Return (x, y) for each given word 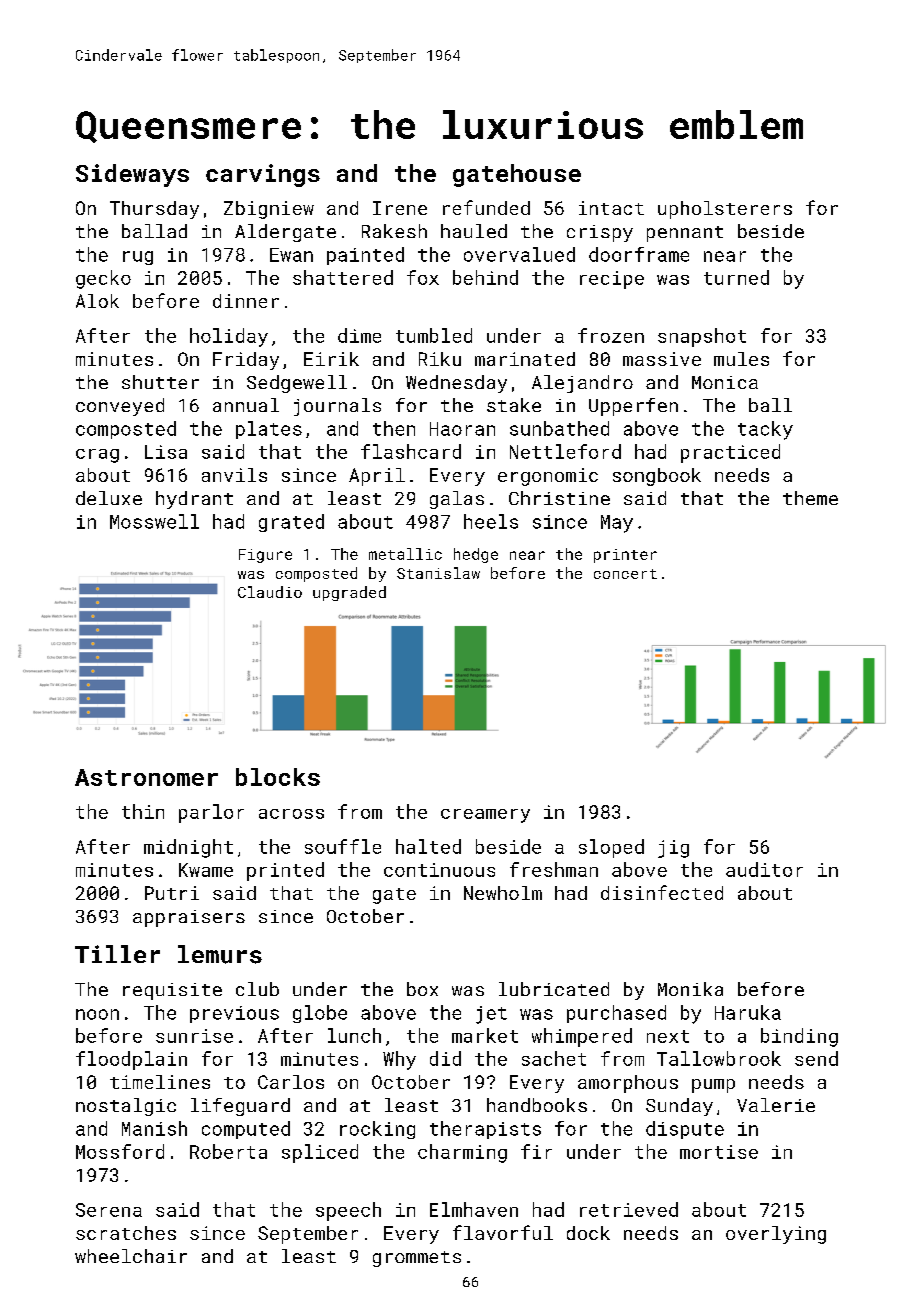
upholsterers (725, 210)
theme (810, 498)
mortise (719, 1152)
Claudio (270, 592)
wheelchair (131, 1256)
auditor (764, 869)
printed (285, 871)
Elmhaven (474, 1209)
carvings (263, 175)
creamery (485, 816)
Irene (400, 208)
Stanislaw (438, 573)
